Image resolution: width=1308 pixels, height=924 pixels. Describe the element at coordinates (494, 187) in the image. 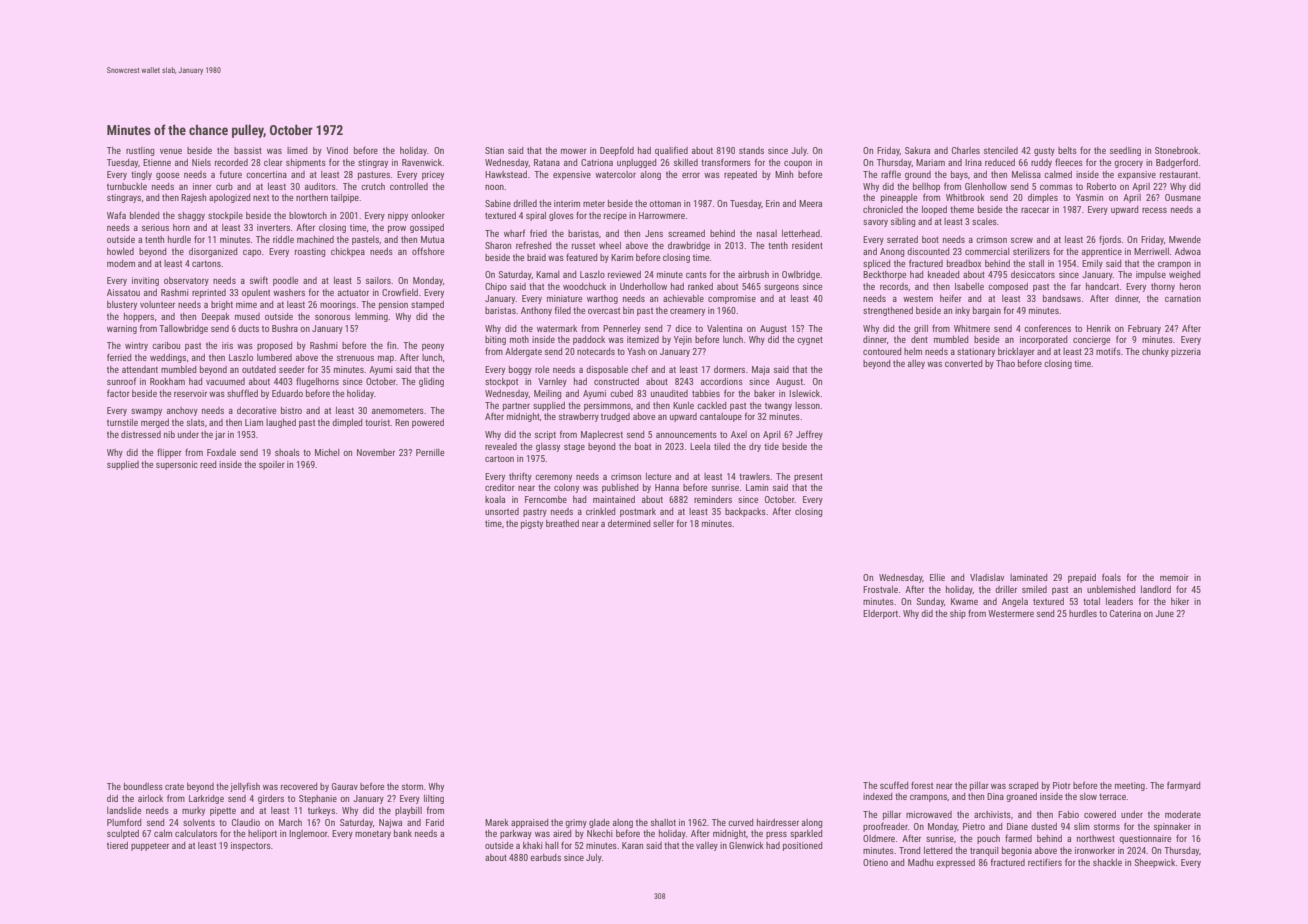

I see `noon` at that location.
